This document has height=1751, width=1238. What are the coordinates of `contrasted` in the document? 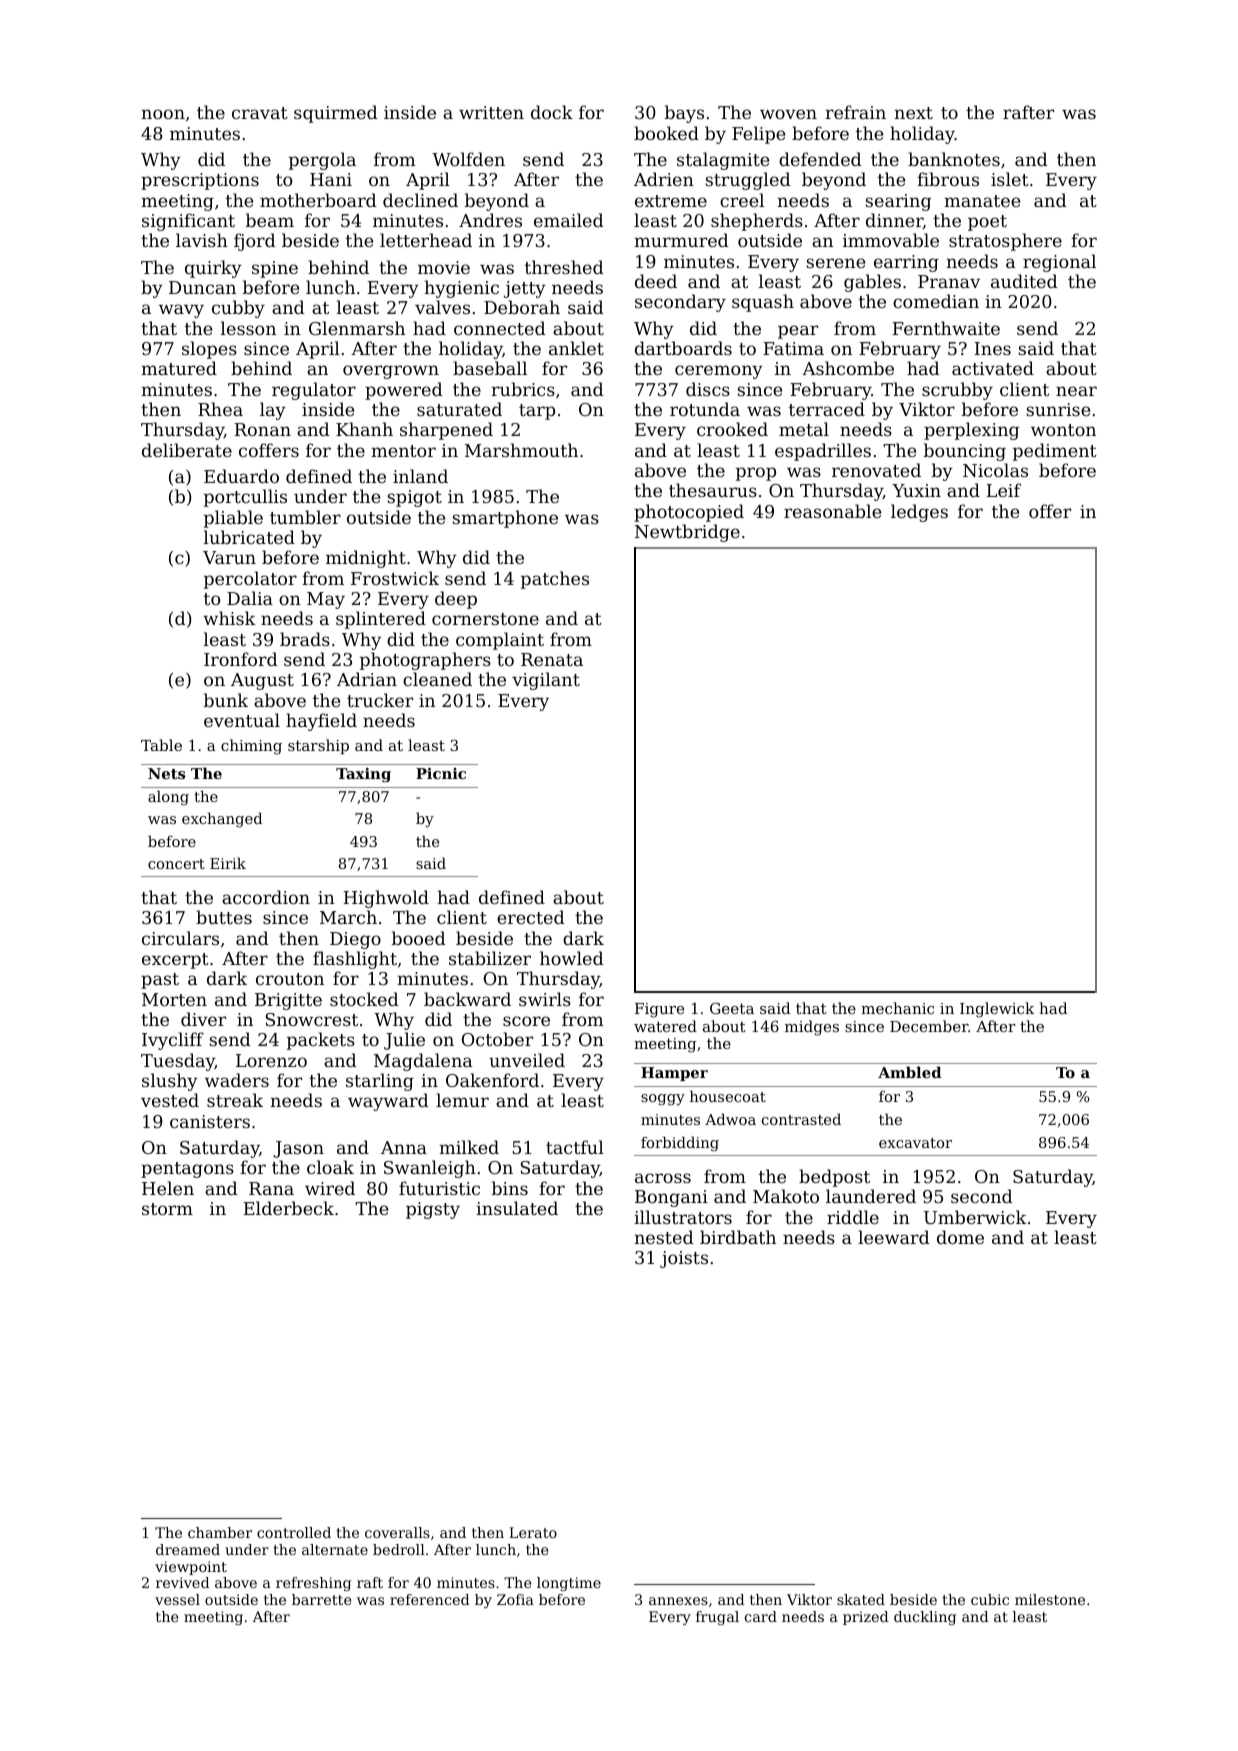 It's located at (801, 1119).
